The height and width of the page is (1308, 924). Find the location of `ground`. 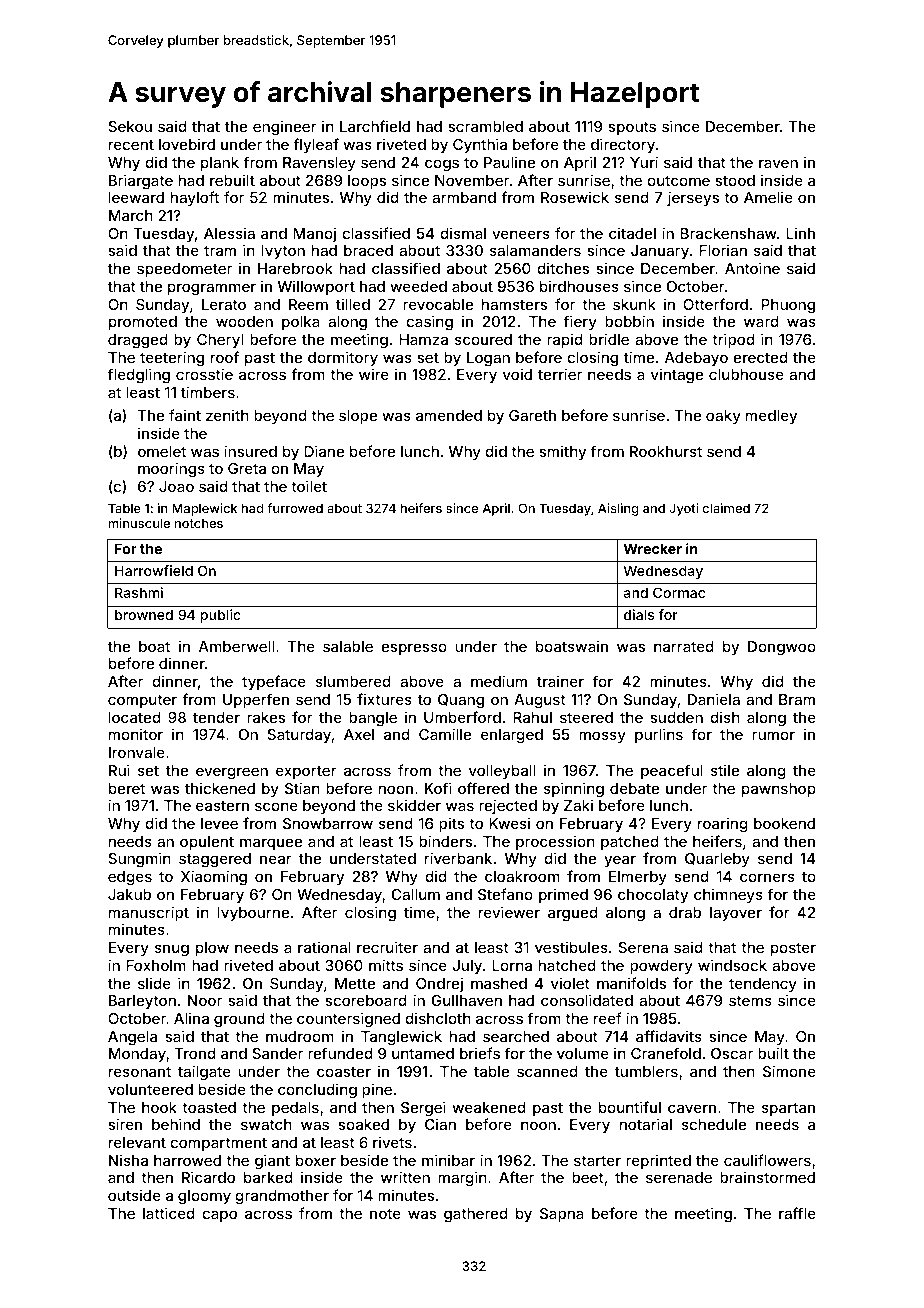

ground is located at coordinates (239, 1020).
